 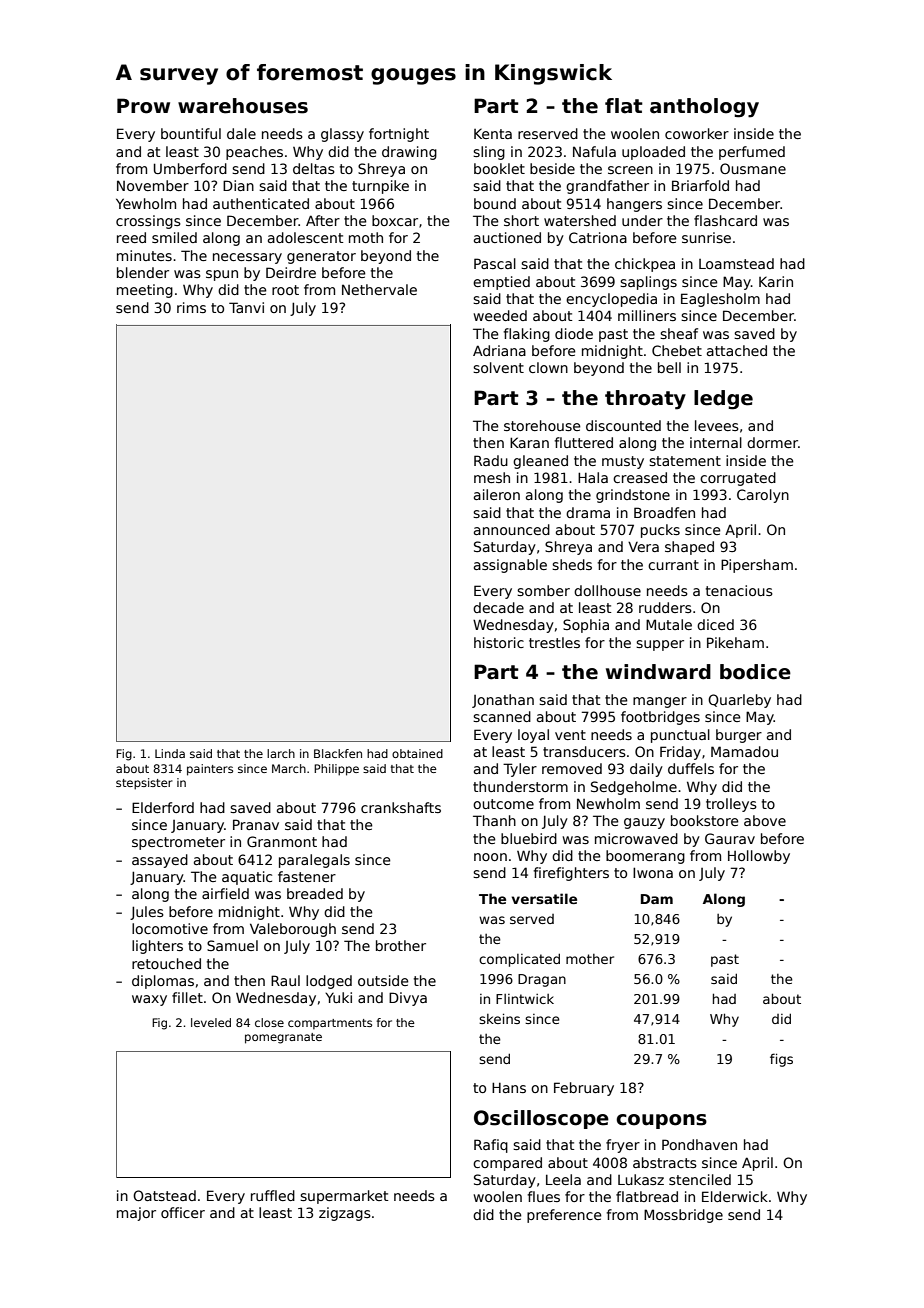 What do you see at coordinates (238, 185) in the document?
I see `Dian` at bounding box center [238, 185].
